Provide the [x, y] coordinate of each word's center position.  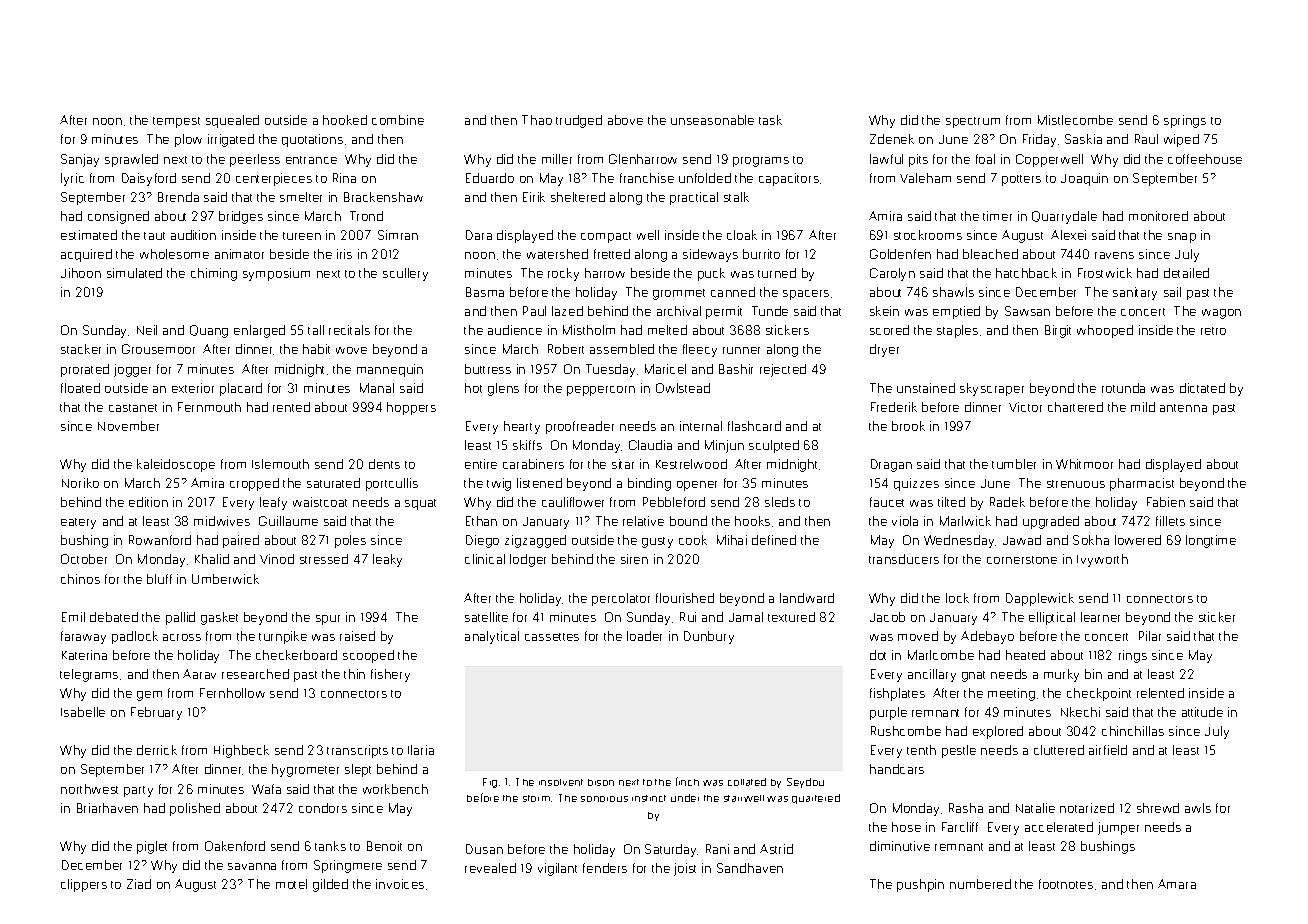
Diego [482, 541]
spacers [806, 295]
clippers [84, 885]
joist [685, 869]
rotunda [1123, 388]
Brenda [178, 197]
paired [241, 541]
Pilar [1150, 636]
